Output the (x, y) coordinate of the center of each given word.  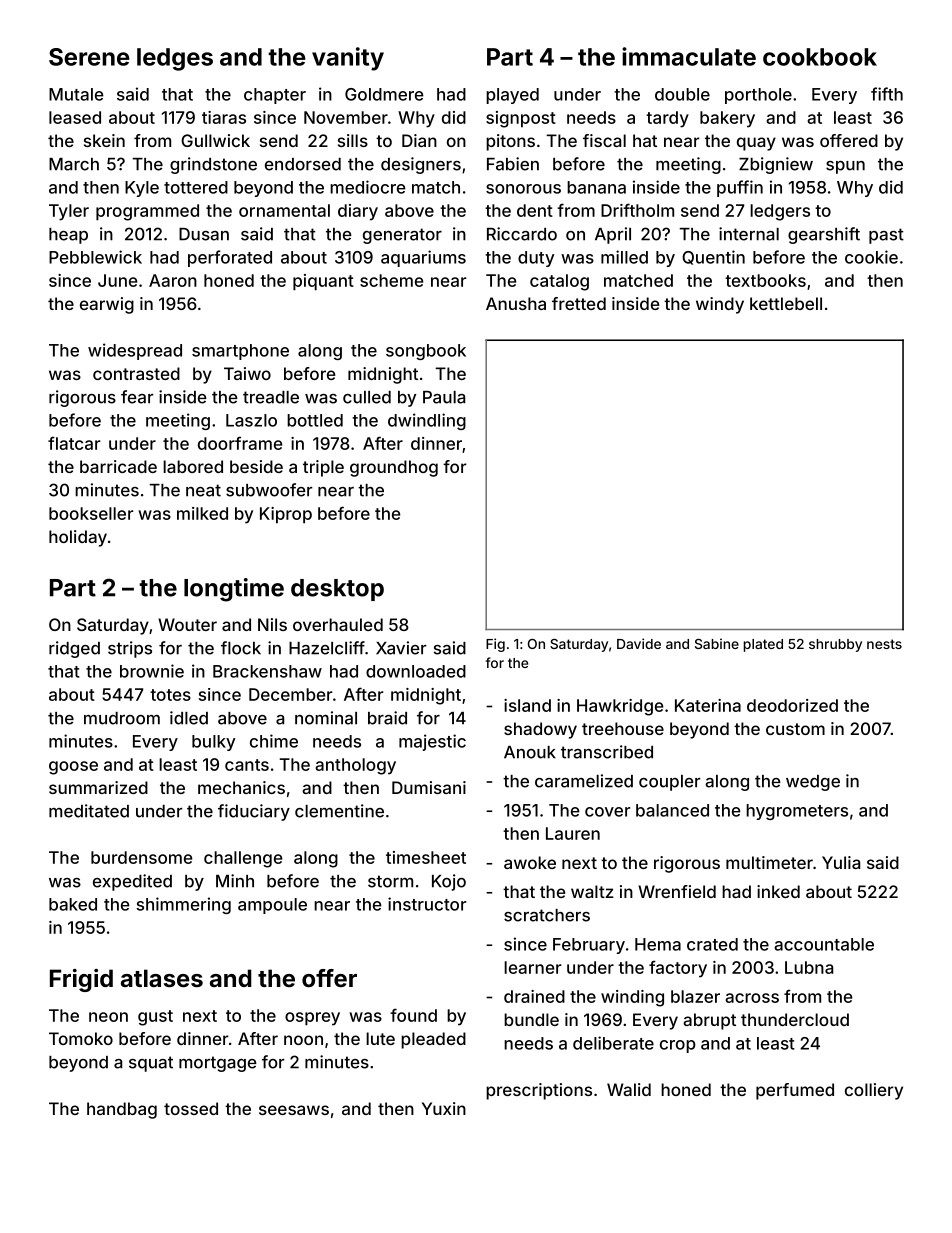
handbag (122, 1110)
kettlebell (786, 303)
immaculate (689, 56)
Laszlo (251, 420)
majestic (432, 742)
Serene (89, 57)
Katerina (708, 705)
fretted (579, 303)
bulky (213, 743)
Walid (629, 1089)
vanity (348, 59)
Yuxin (444, 1108)
